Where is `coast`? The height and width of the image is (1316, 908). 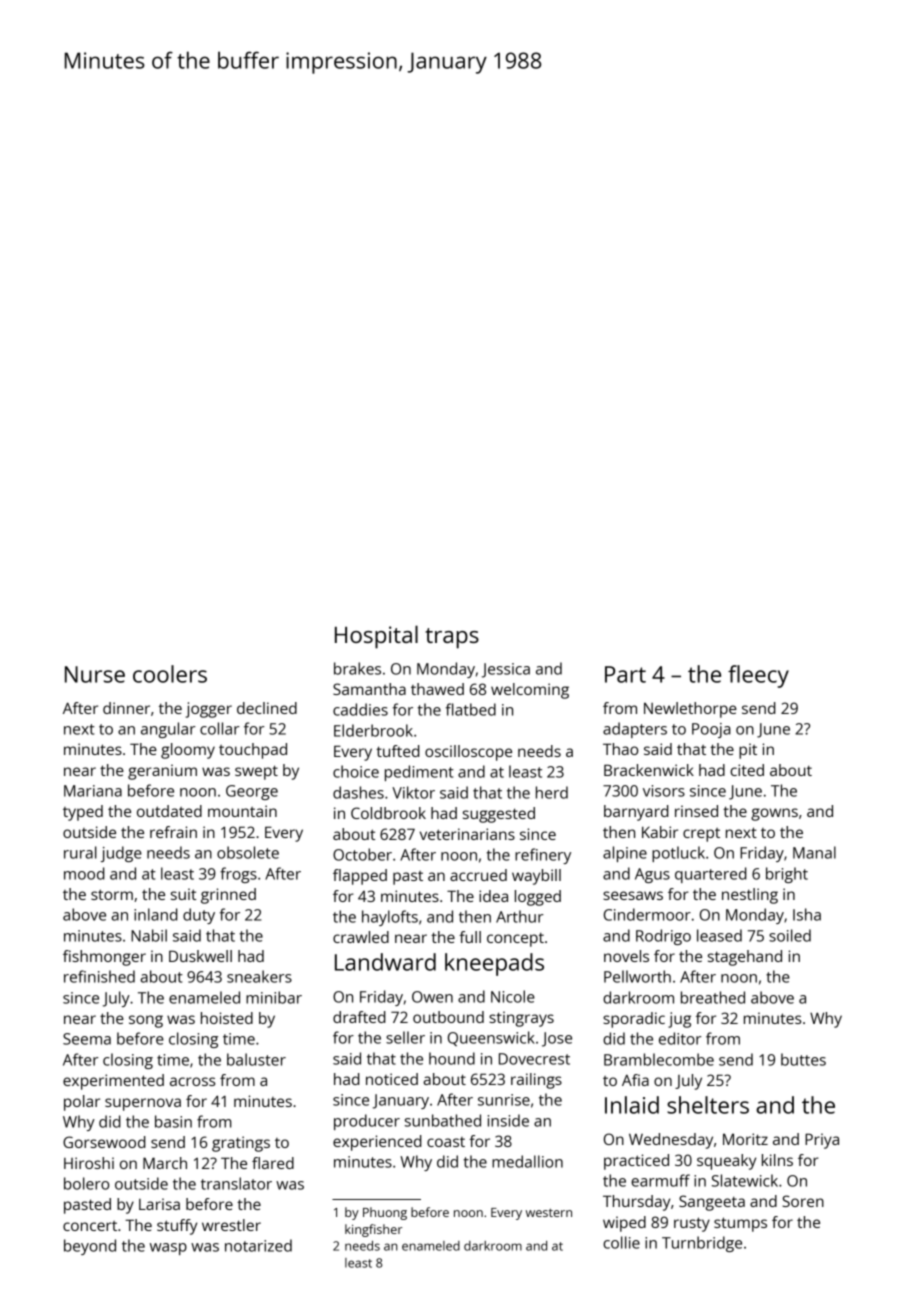
coast is located at coordinates (446, 1142).
